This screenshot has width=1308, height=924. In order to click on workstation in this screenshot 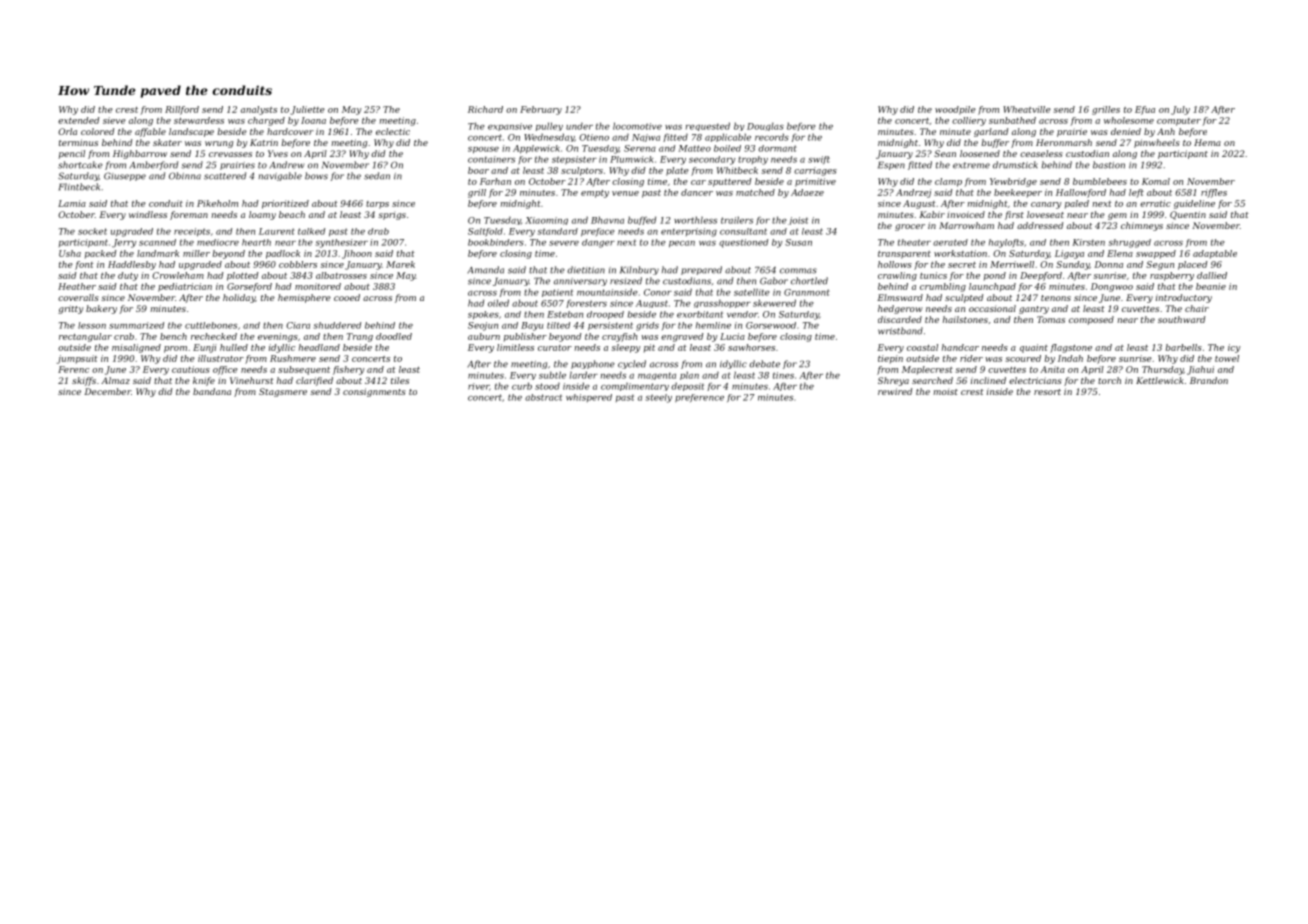, I will do `click(960, 253)`.
